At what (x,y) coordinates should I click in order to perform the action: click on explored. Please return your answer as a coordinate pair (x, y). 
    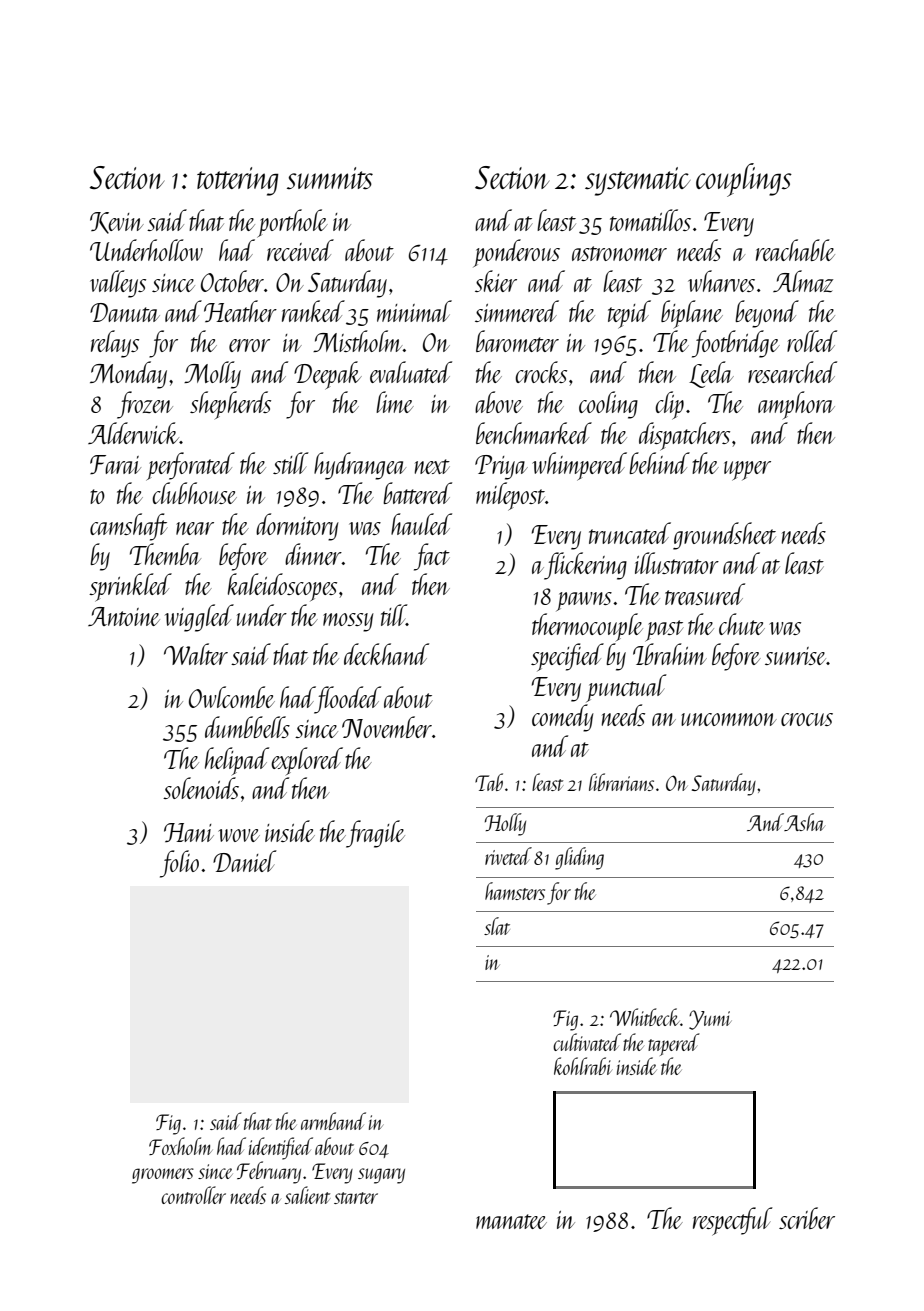
    Looking at the image, I should click on (307, 761).
